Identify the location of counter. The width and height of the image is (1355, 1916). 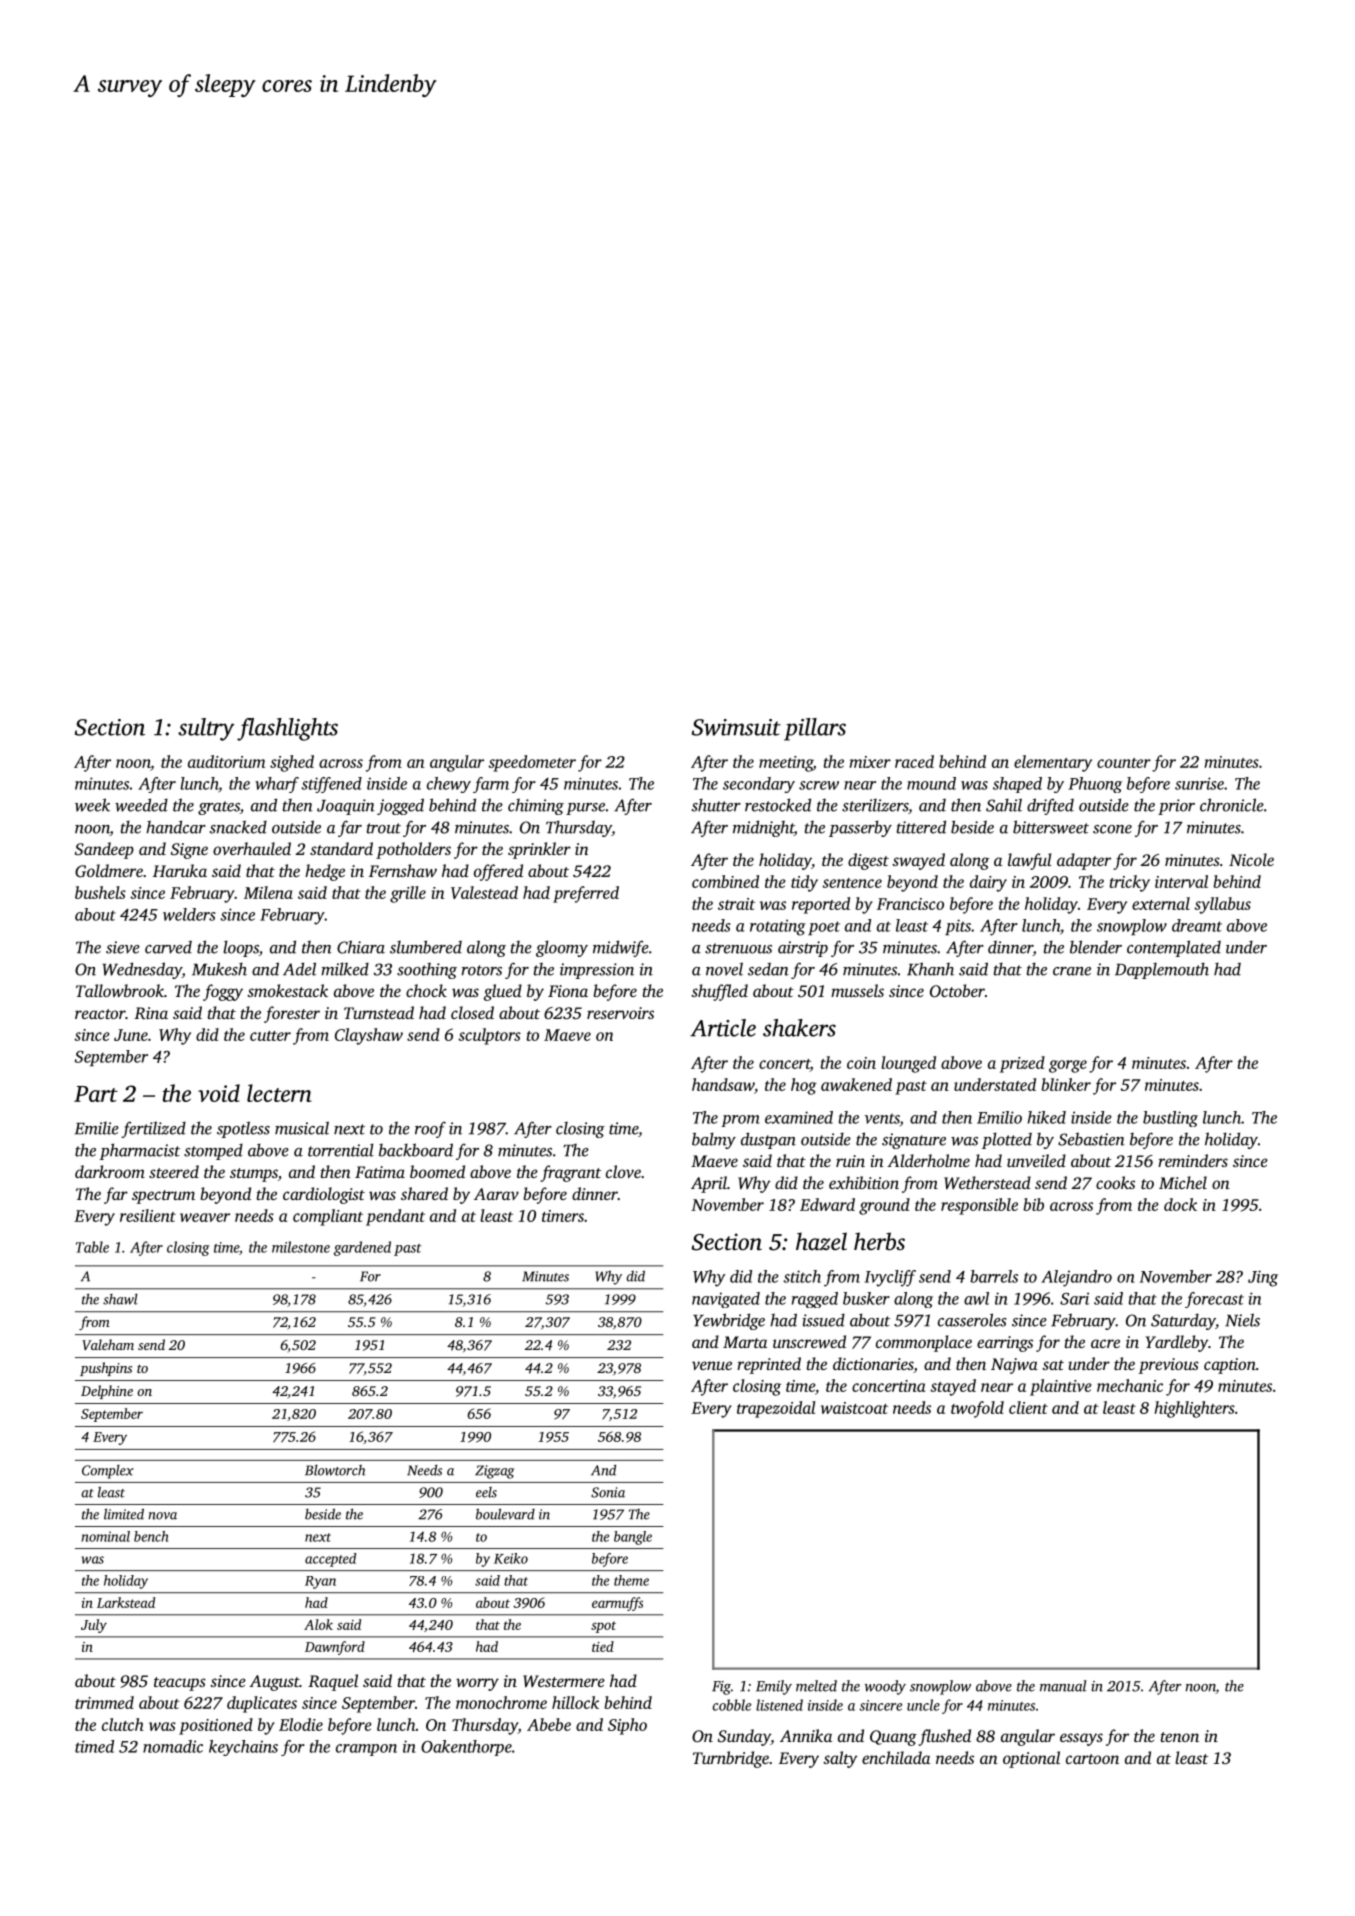
(1124, 763).
